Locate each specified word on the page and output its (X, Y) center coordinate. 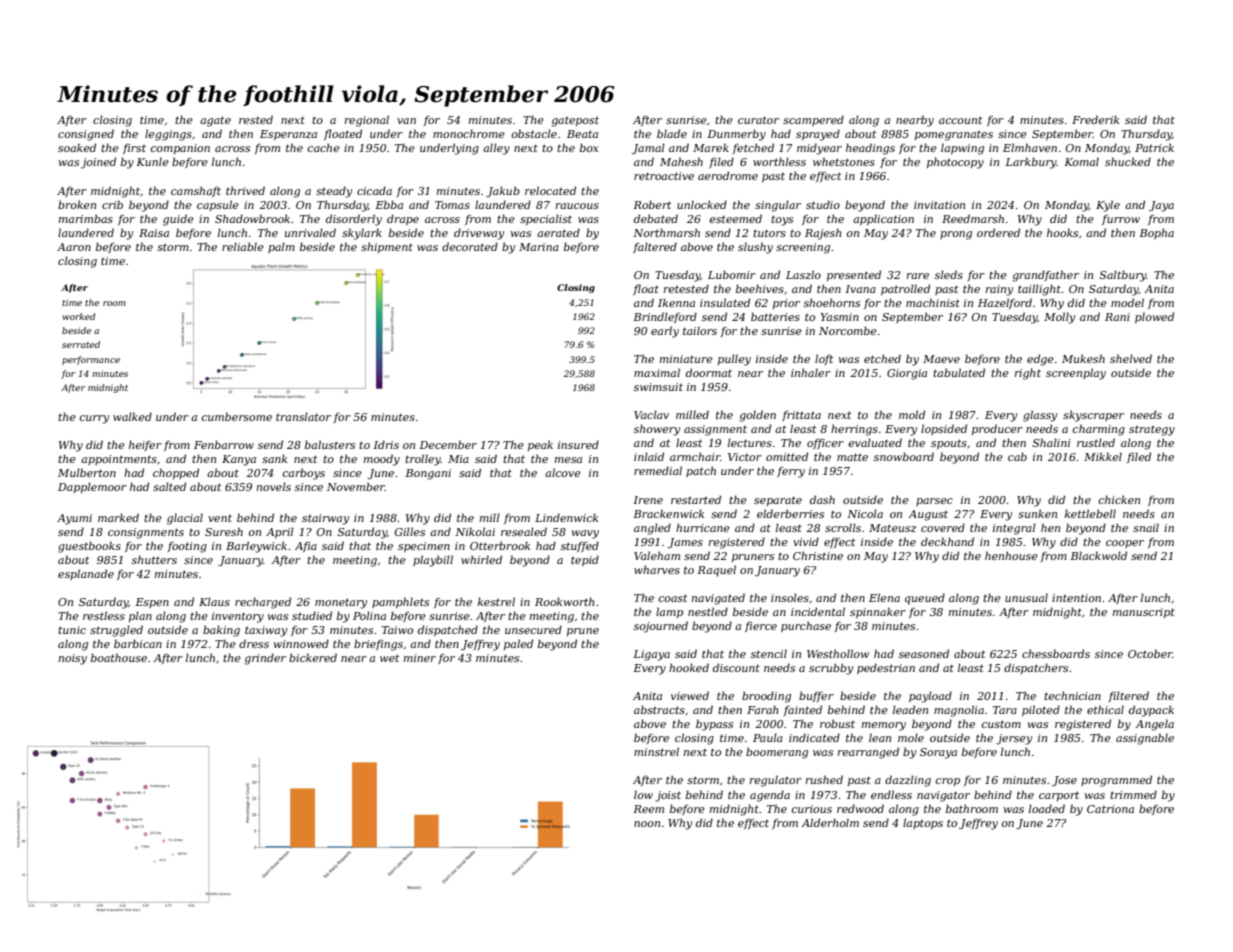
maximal (657, 372)
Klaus (214, 601)
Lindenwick (566, 517)
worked (79, 316)
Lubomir (732, 274)
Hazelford (1005, 303)
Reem (648, 809)
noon (647, 824)
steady (334, 192)
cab (1017, 456)
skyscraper (1093, 416)
